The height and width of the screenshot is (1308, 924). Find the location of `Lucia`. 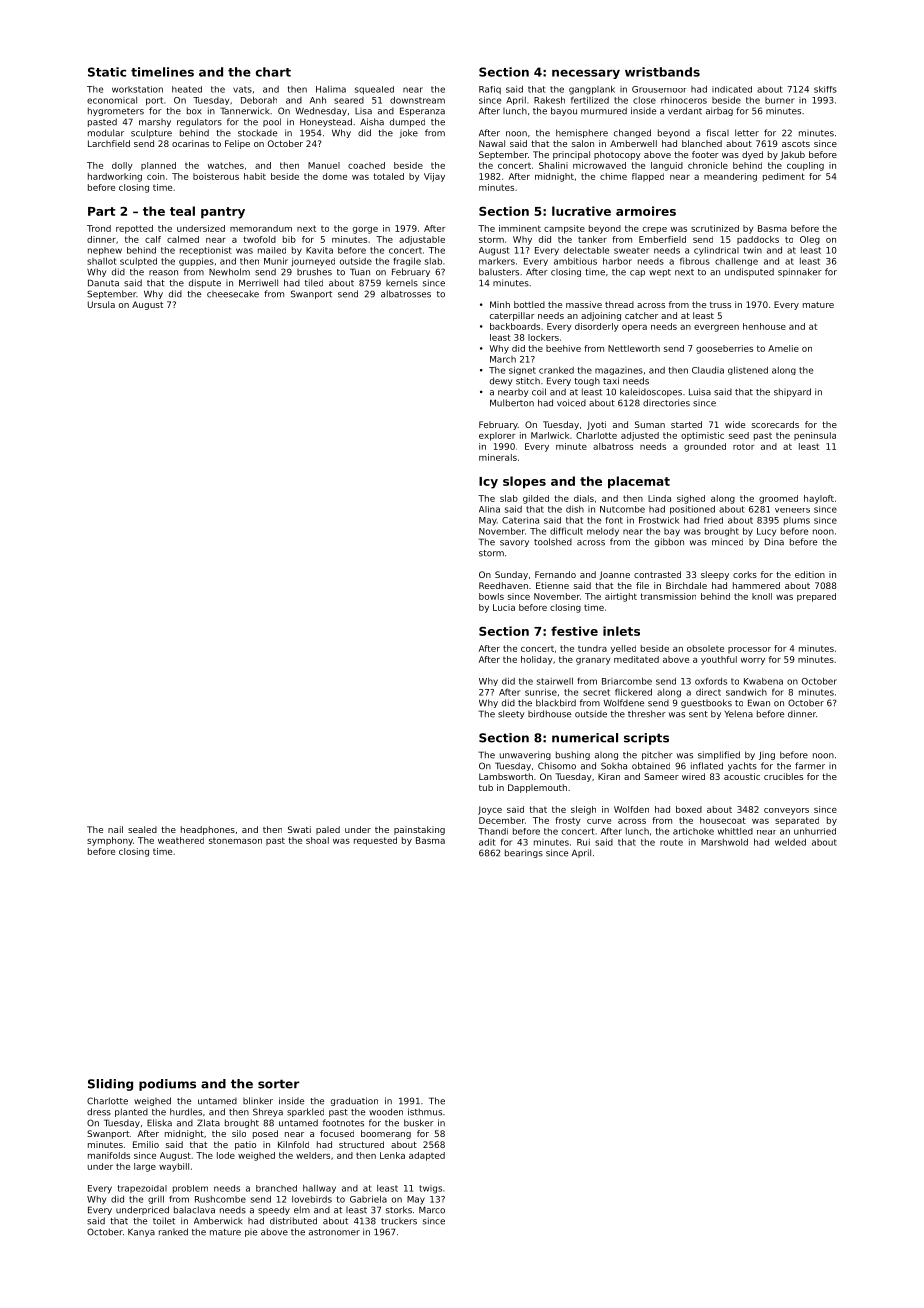

Lucia is located at coordinates (504, 607).
